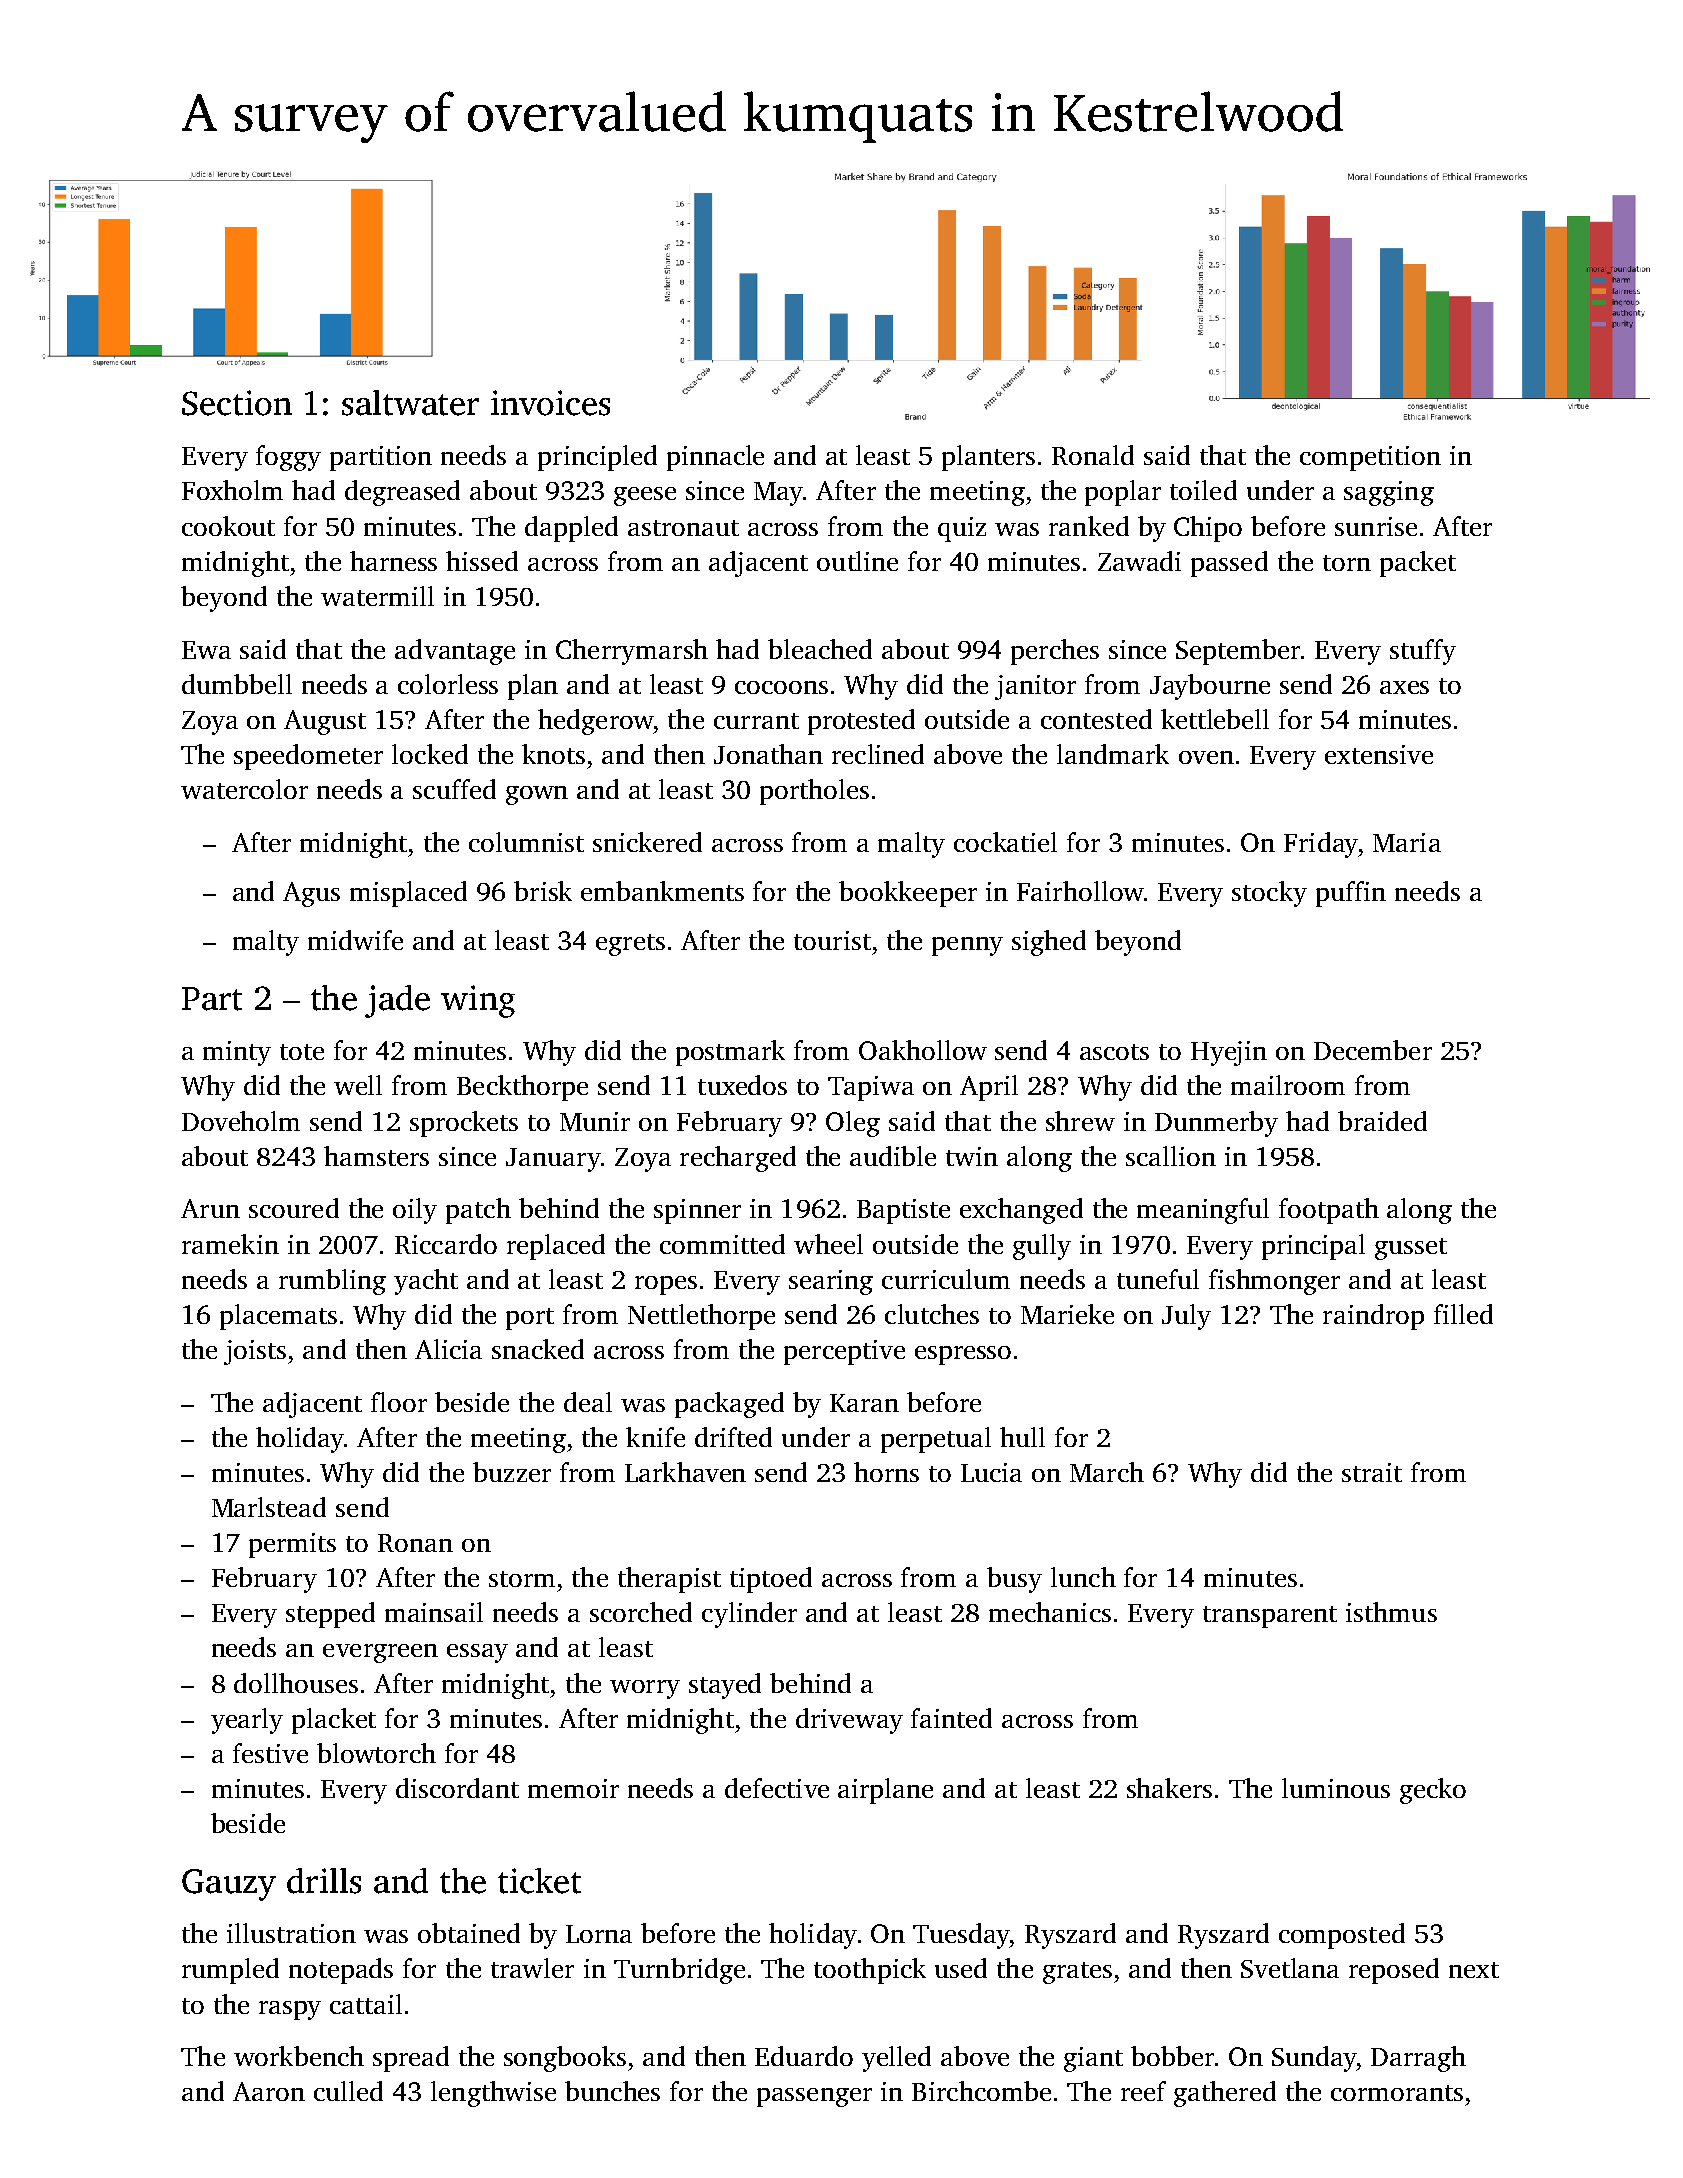  I want to click on saltwater, so click(410, 403).
